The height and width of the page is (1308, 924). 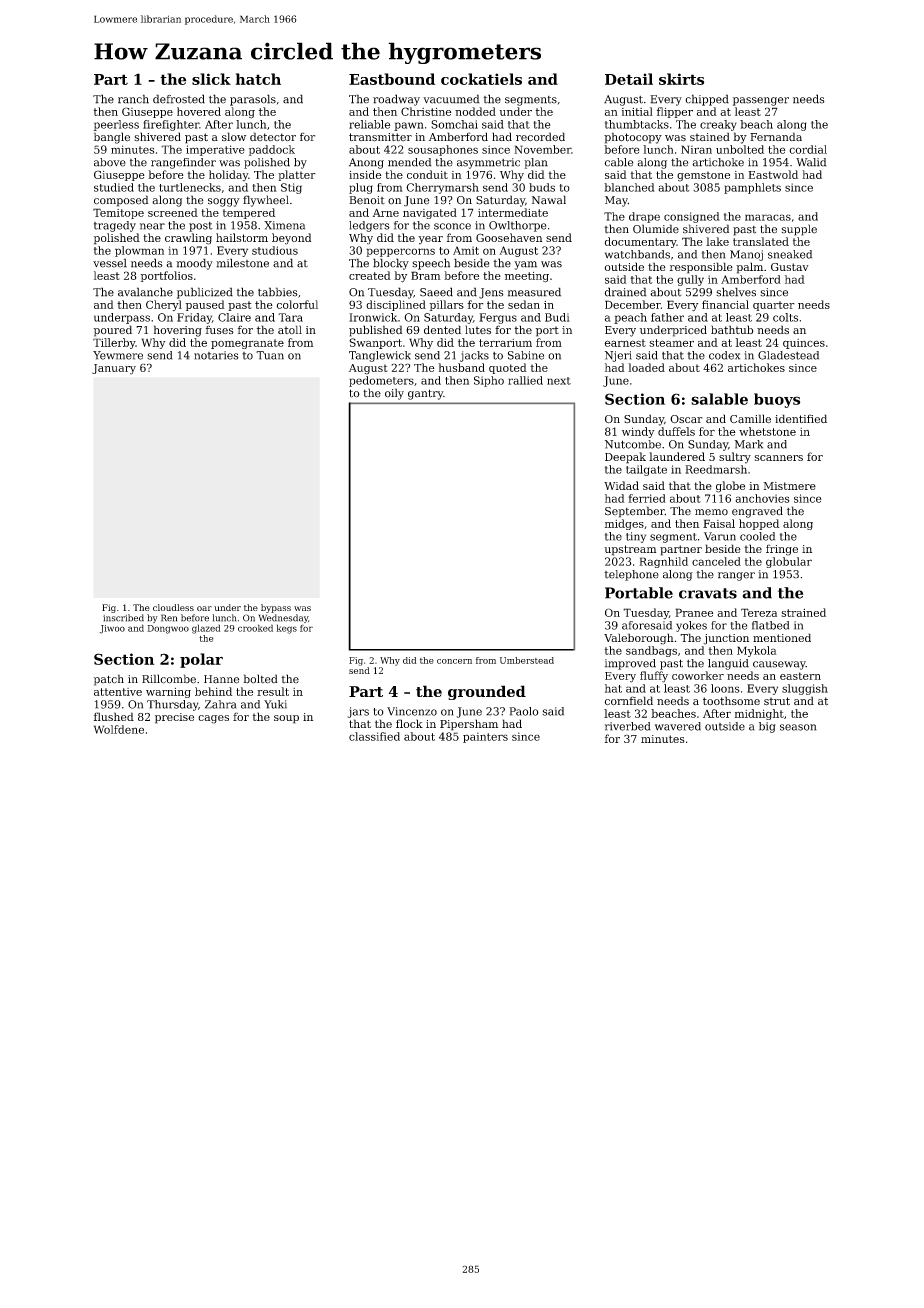 What do you see at coordinates (211, 79) in the page?
I see `slick` at bounding box center [211, 79].
